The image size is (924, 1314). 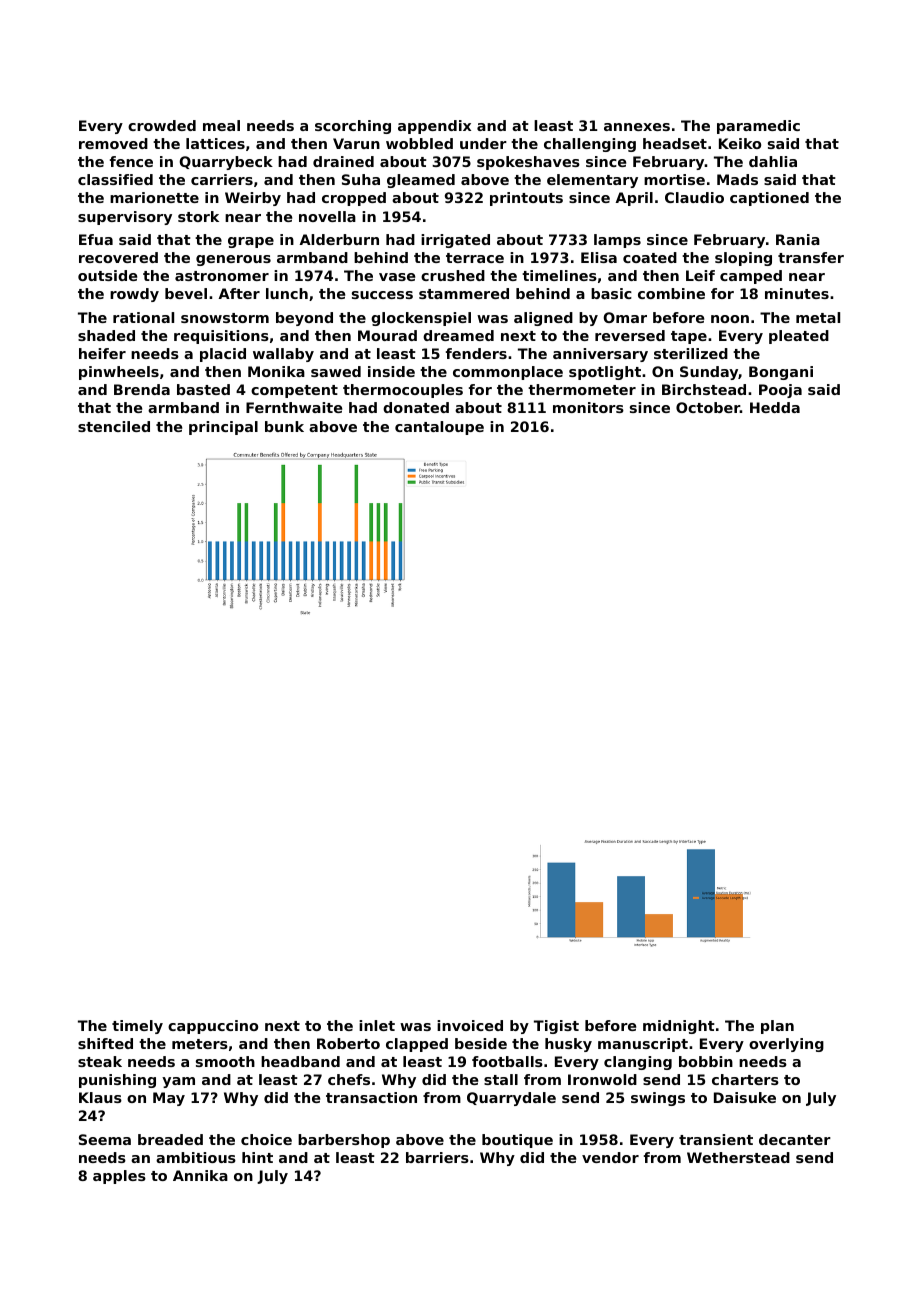 I want to click on classified, so click(x=115, y=179).
